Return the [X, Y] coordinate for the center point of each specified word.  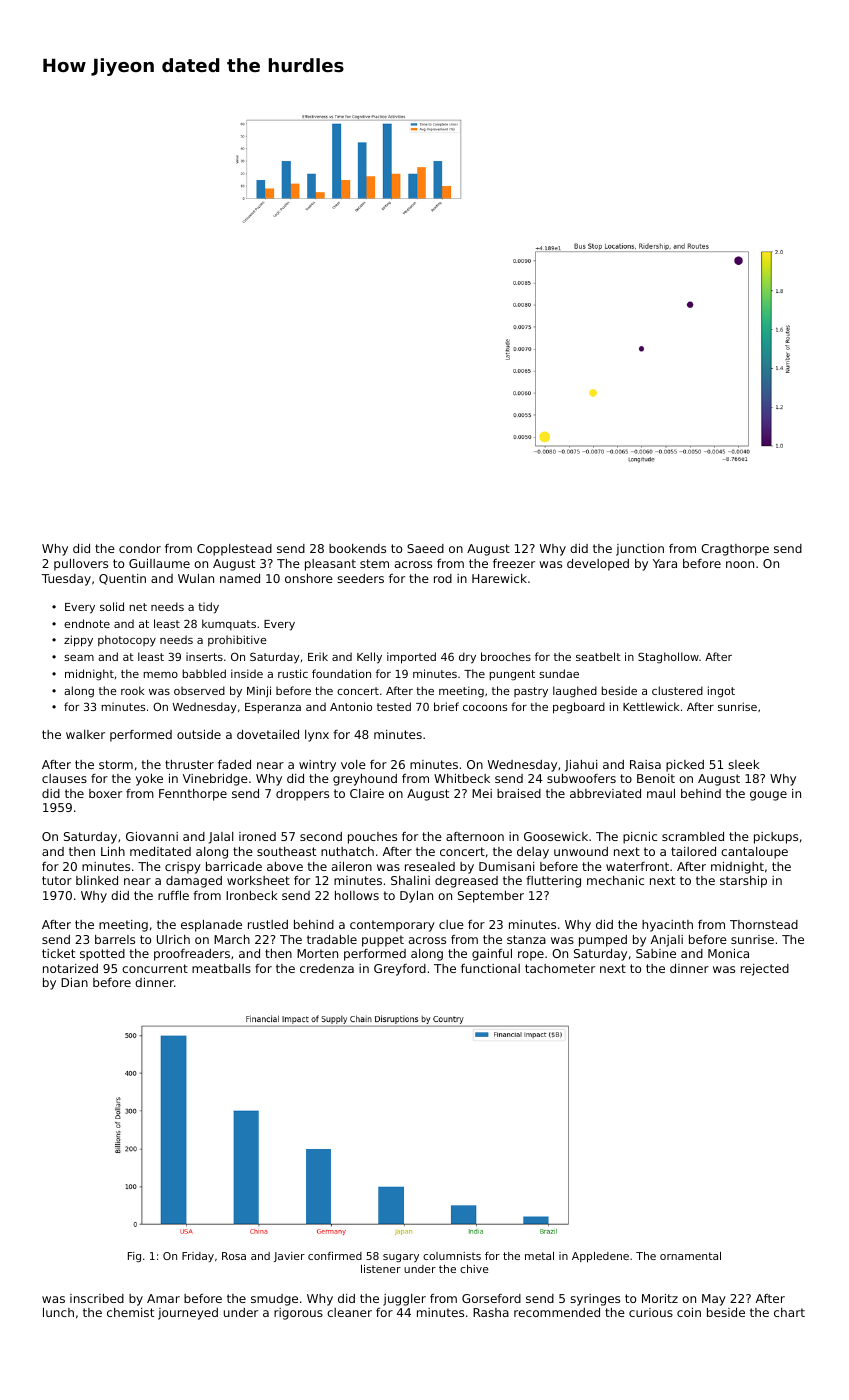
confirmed [335, 1256]
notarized [70, 968]
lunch [58, 1312]
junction [640, 550]
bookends [357, 548]
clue [451, 924]
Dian [74, 982]
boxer [105, 793]
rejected [765, 970]
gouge [768, 796]
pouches [372, 838]
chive [474, 1269]
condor [140, 548]
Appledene [600, 1257]
